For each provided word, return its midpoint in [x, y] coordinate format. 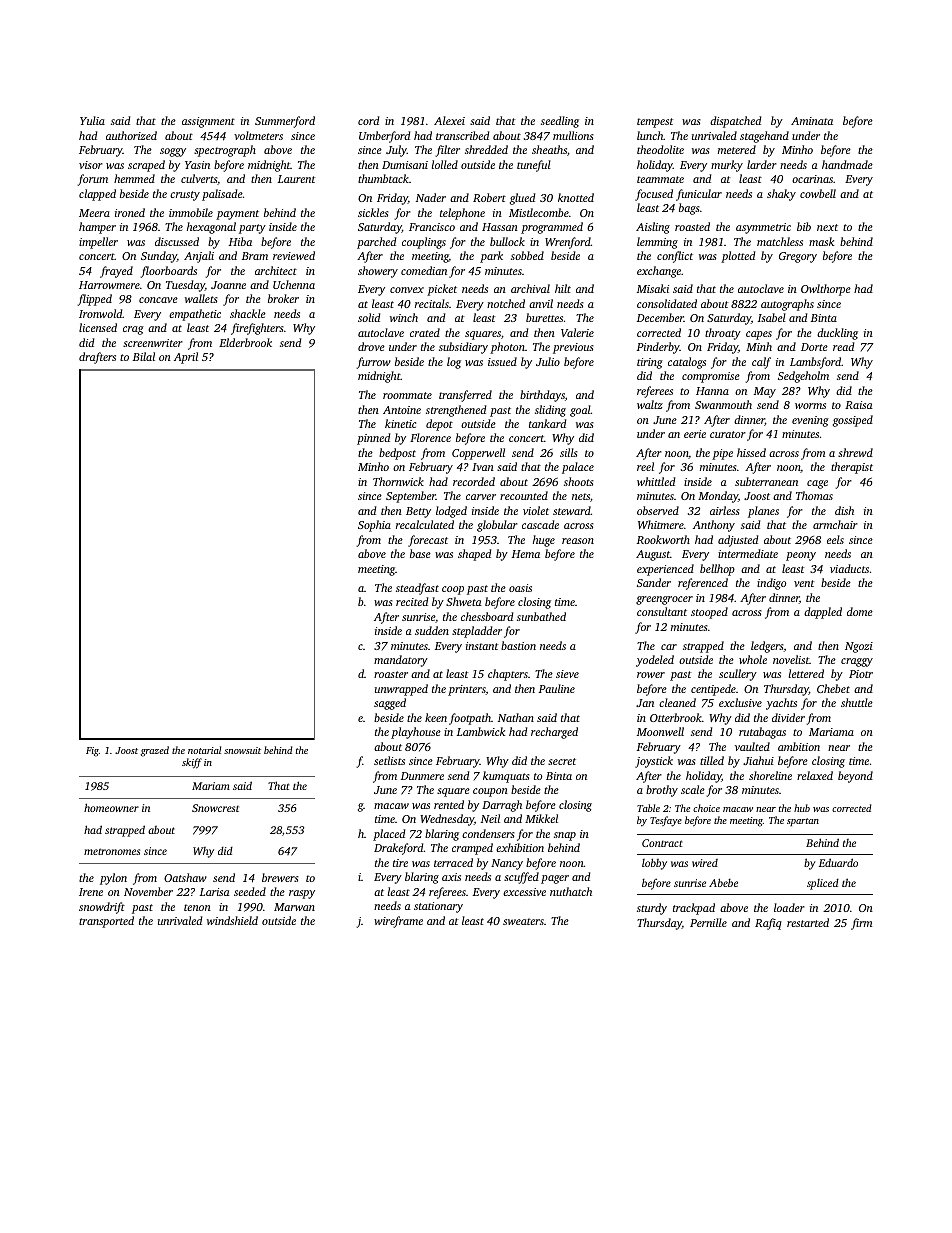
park [491, 257]
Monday [718, 497]
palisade [222, 195]
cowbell [818, 193]
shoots [579, 481]
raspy [302, 894]
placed [389, 835]
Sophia [374, 526]
